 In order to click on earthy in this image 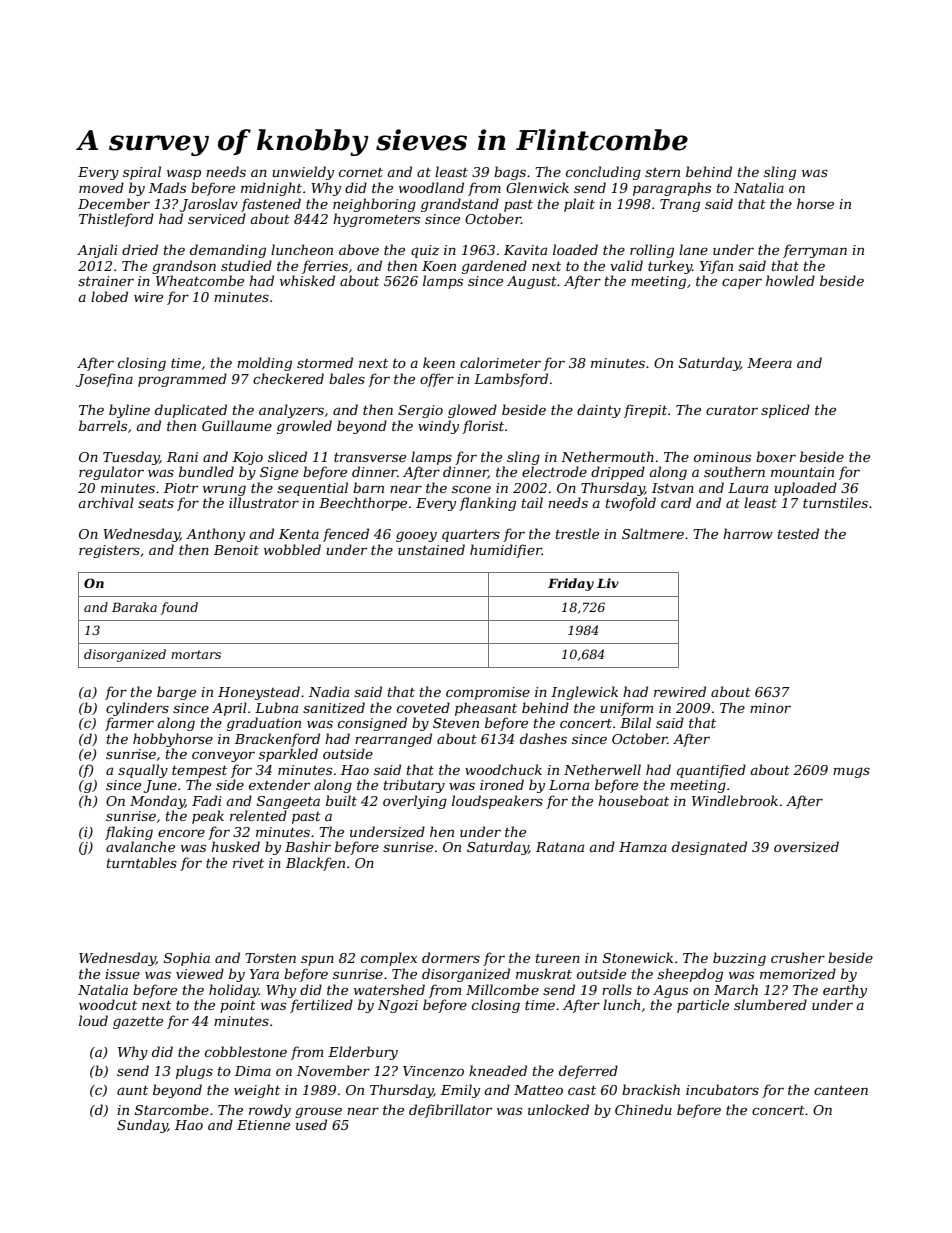, I will do `click(845, 991)`.
